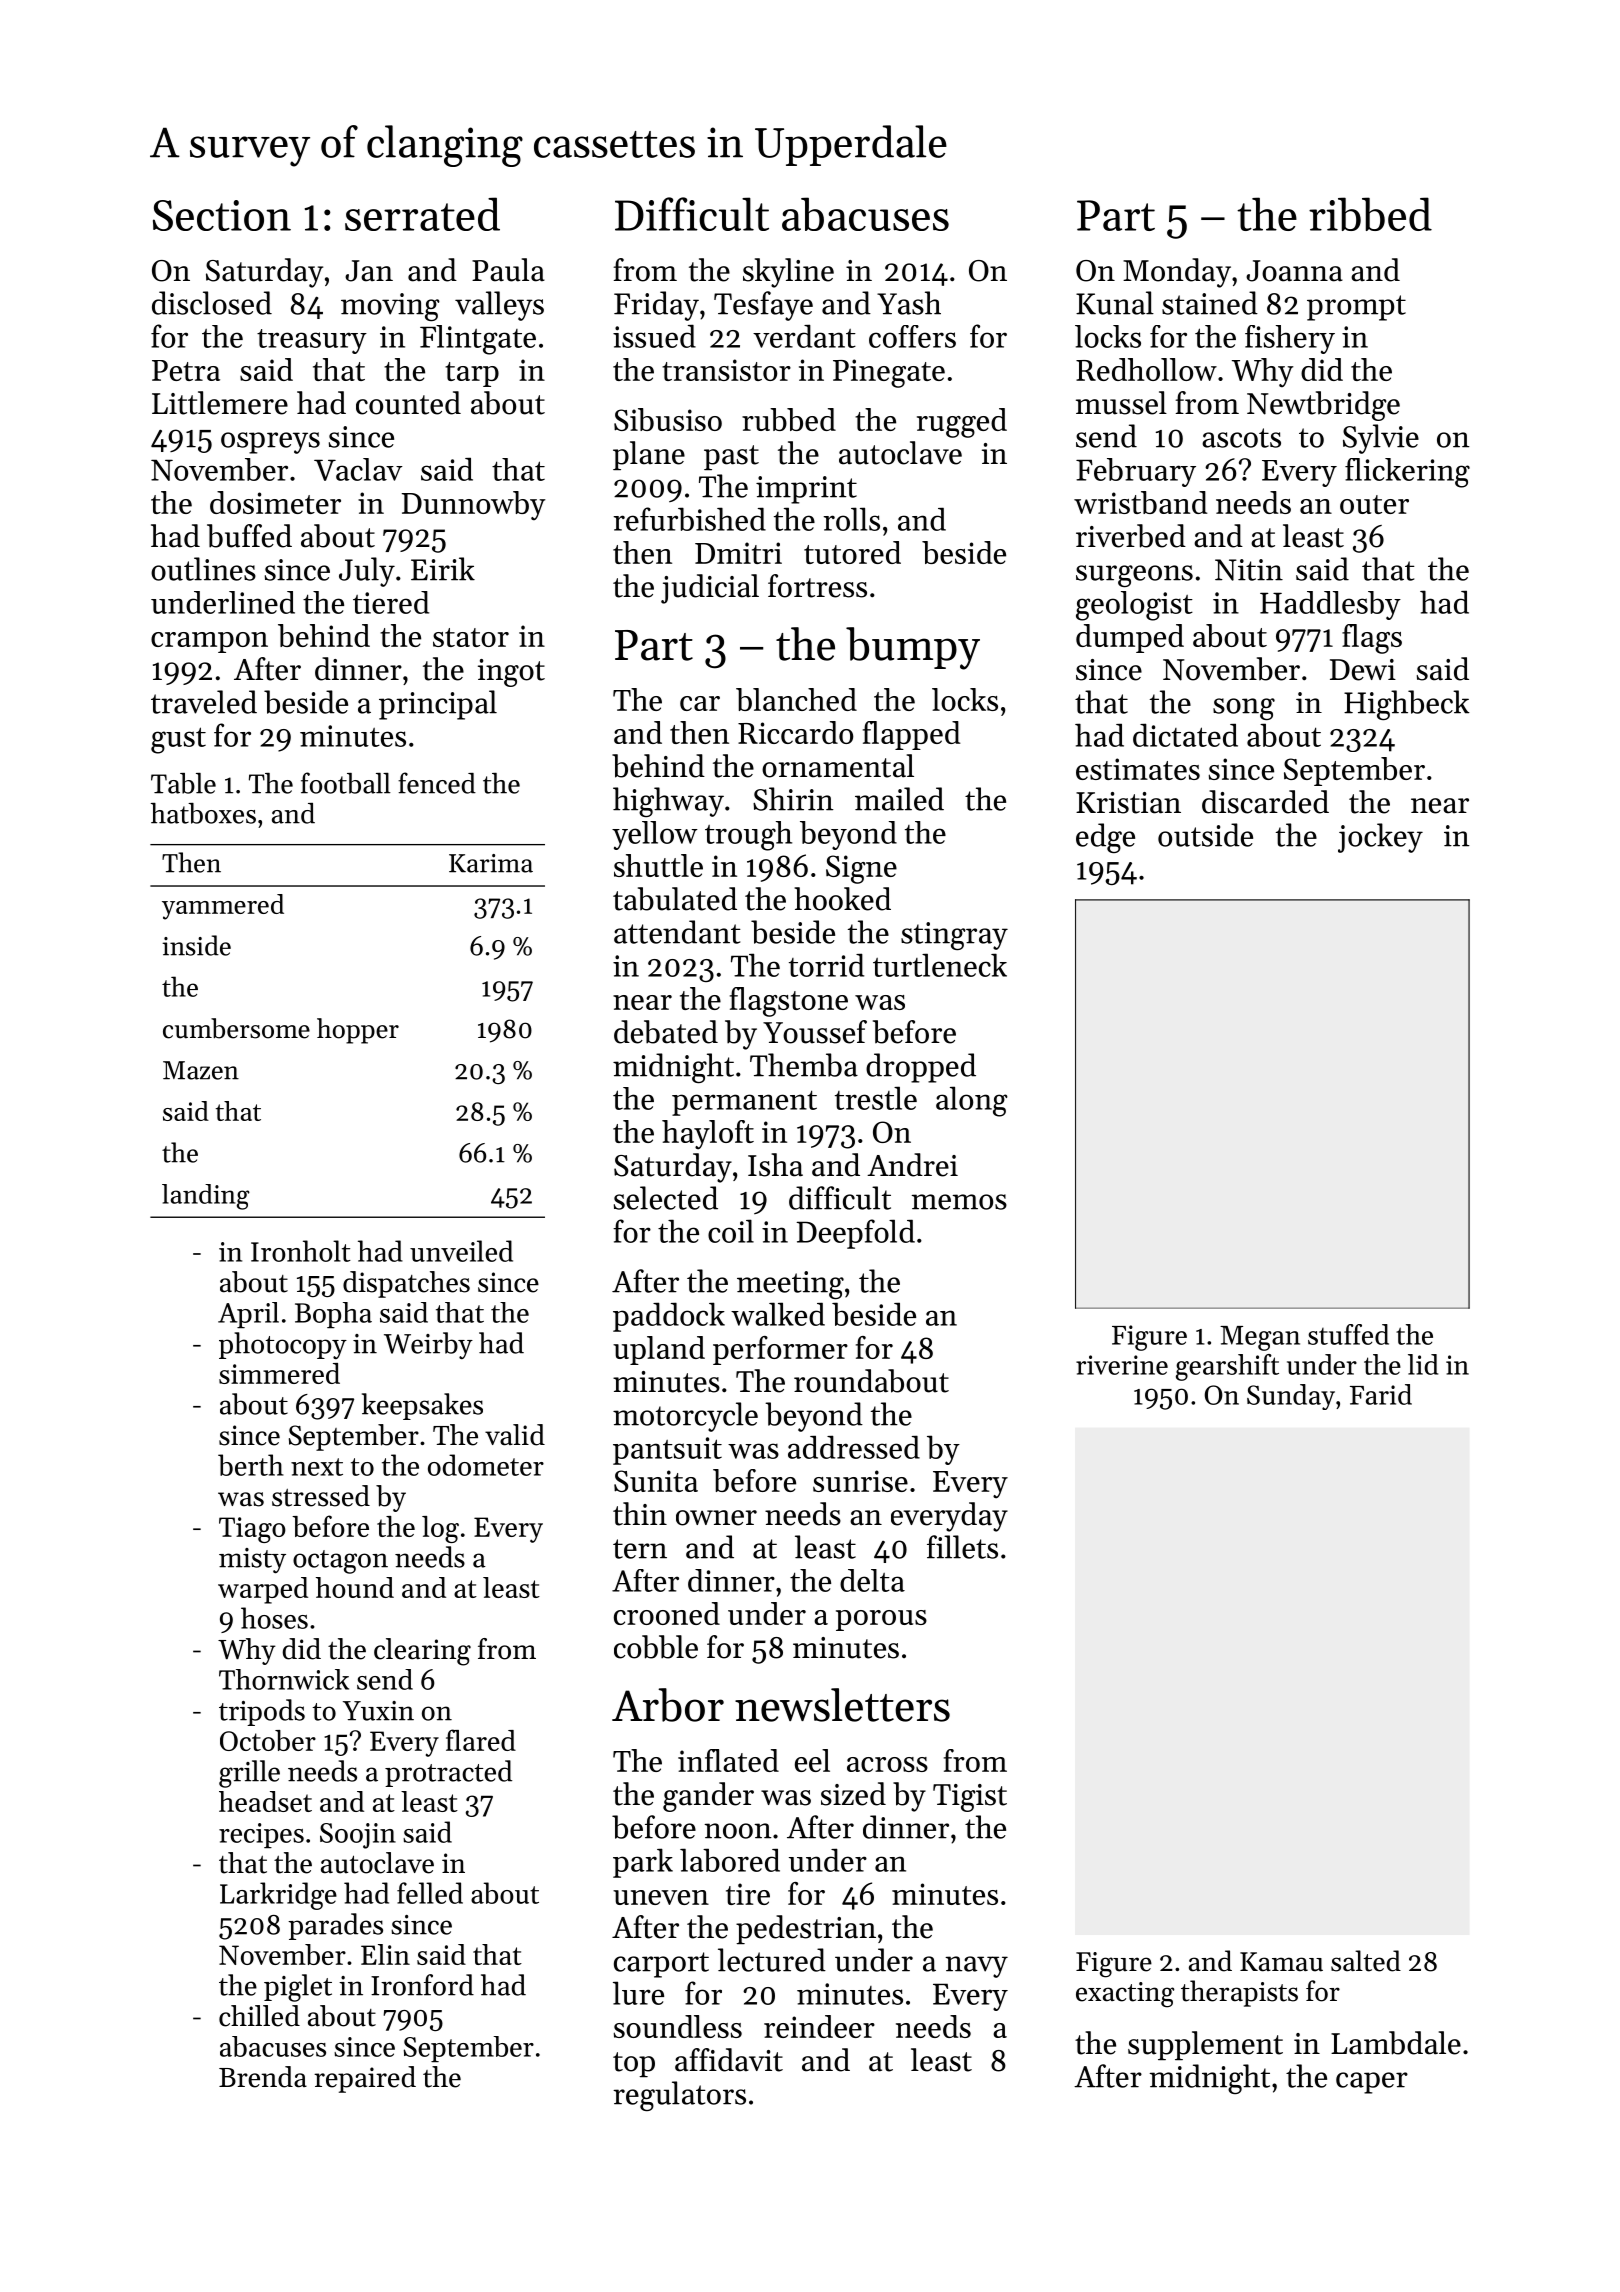 The image size is (1620, 2292). What do you see at coordinates (491, 863) in the image?
I see `Karima` at bounding box center [491, 863].
